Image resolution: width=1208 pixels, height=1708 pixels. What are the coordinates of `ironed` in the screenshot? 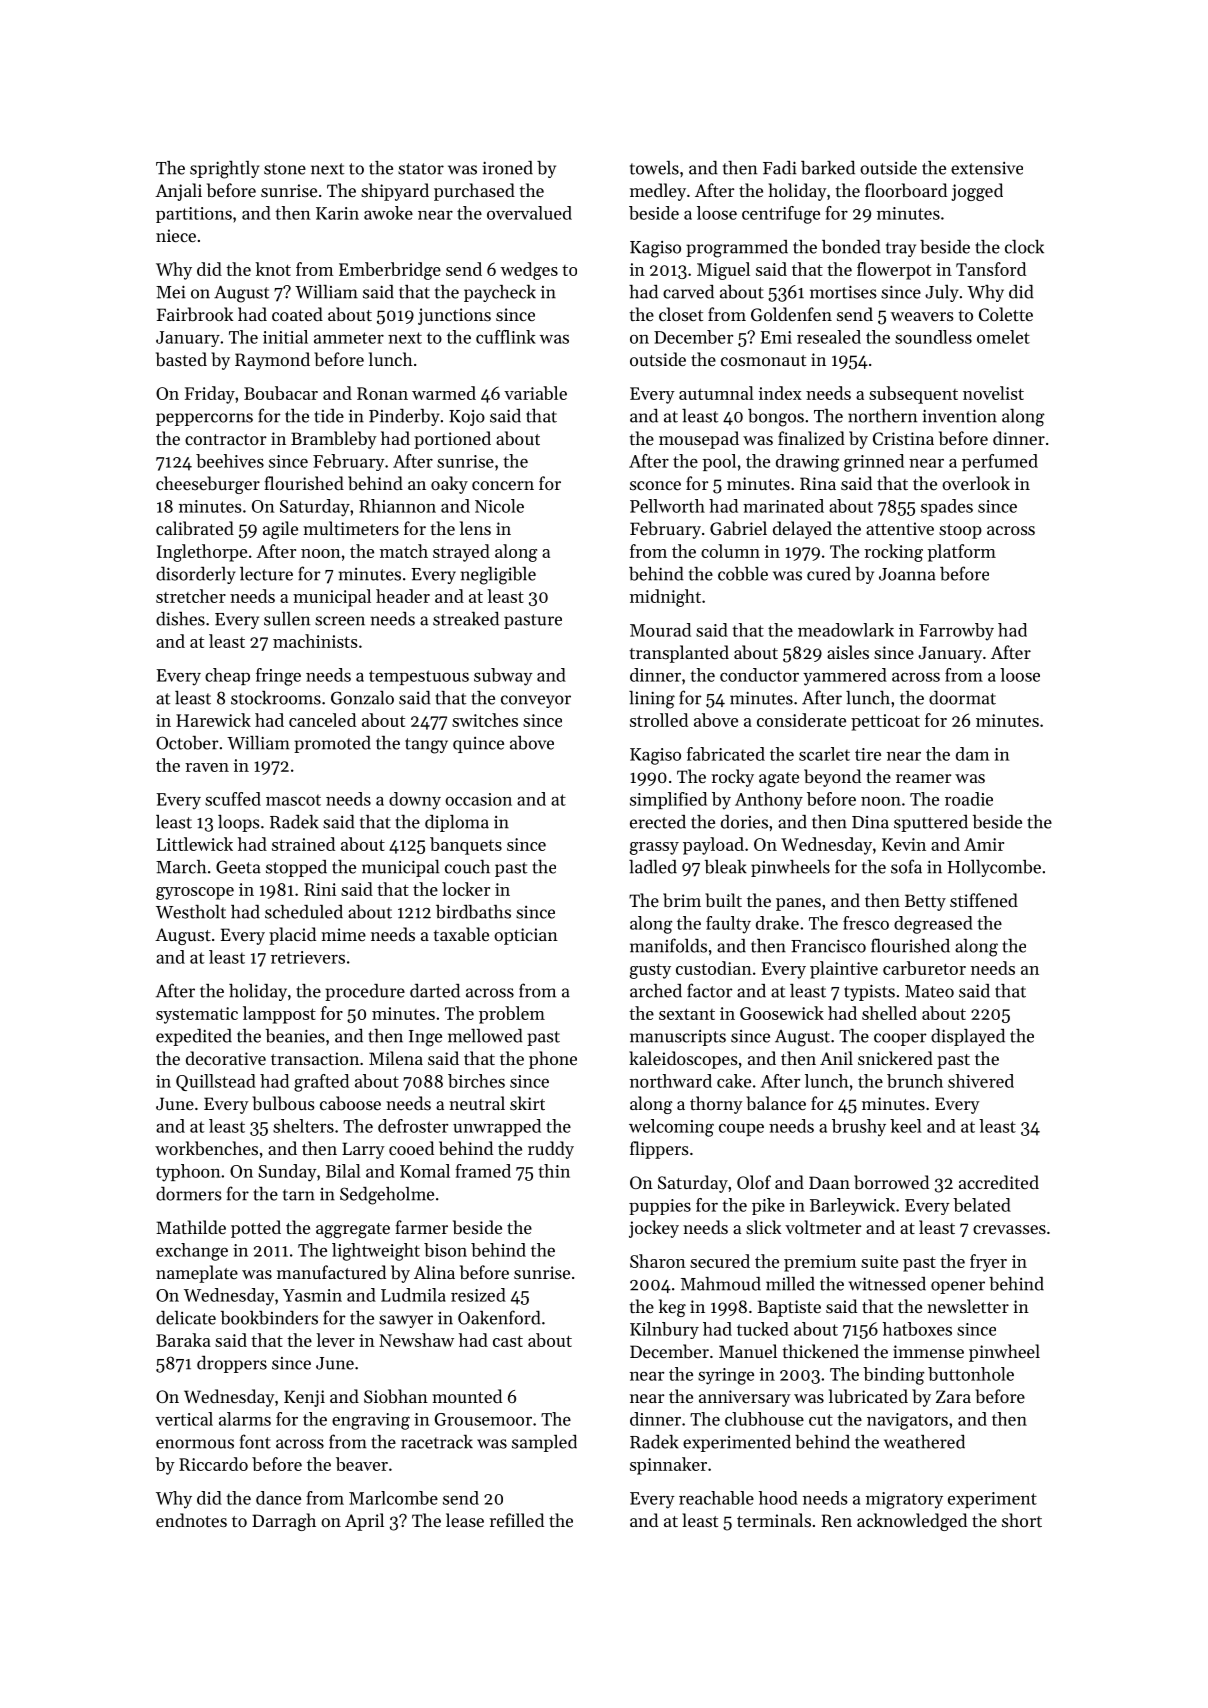 It's located at (508, 168).
